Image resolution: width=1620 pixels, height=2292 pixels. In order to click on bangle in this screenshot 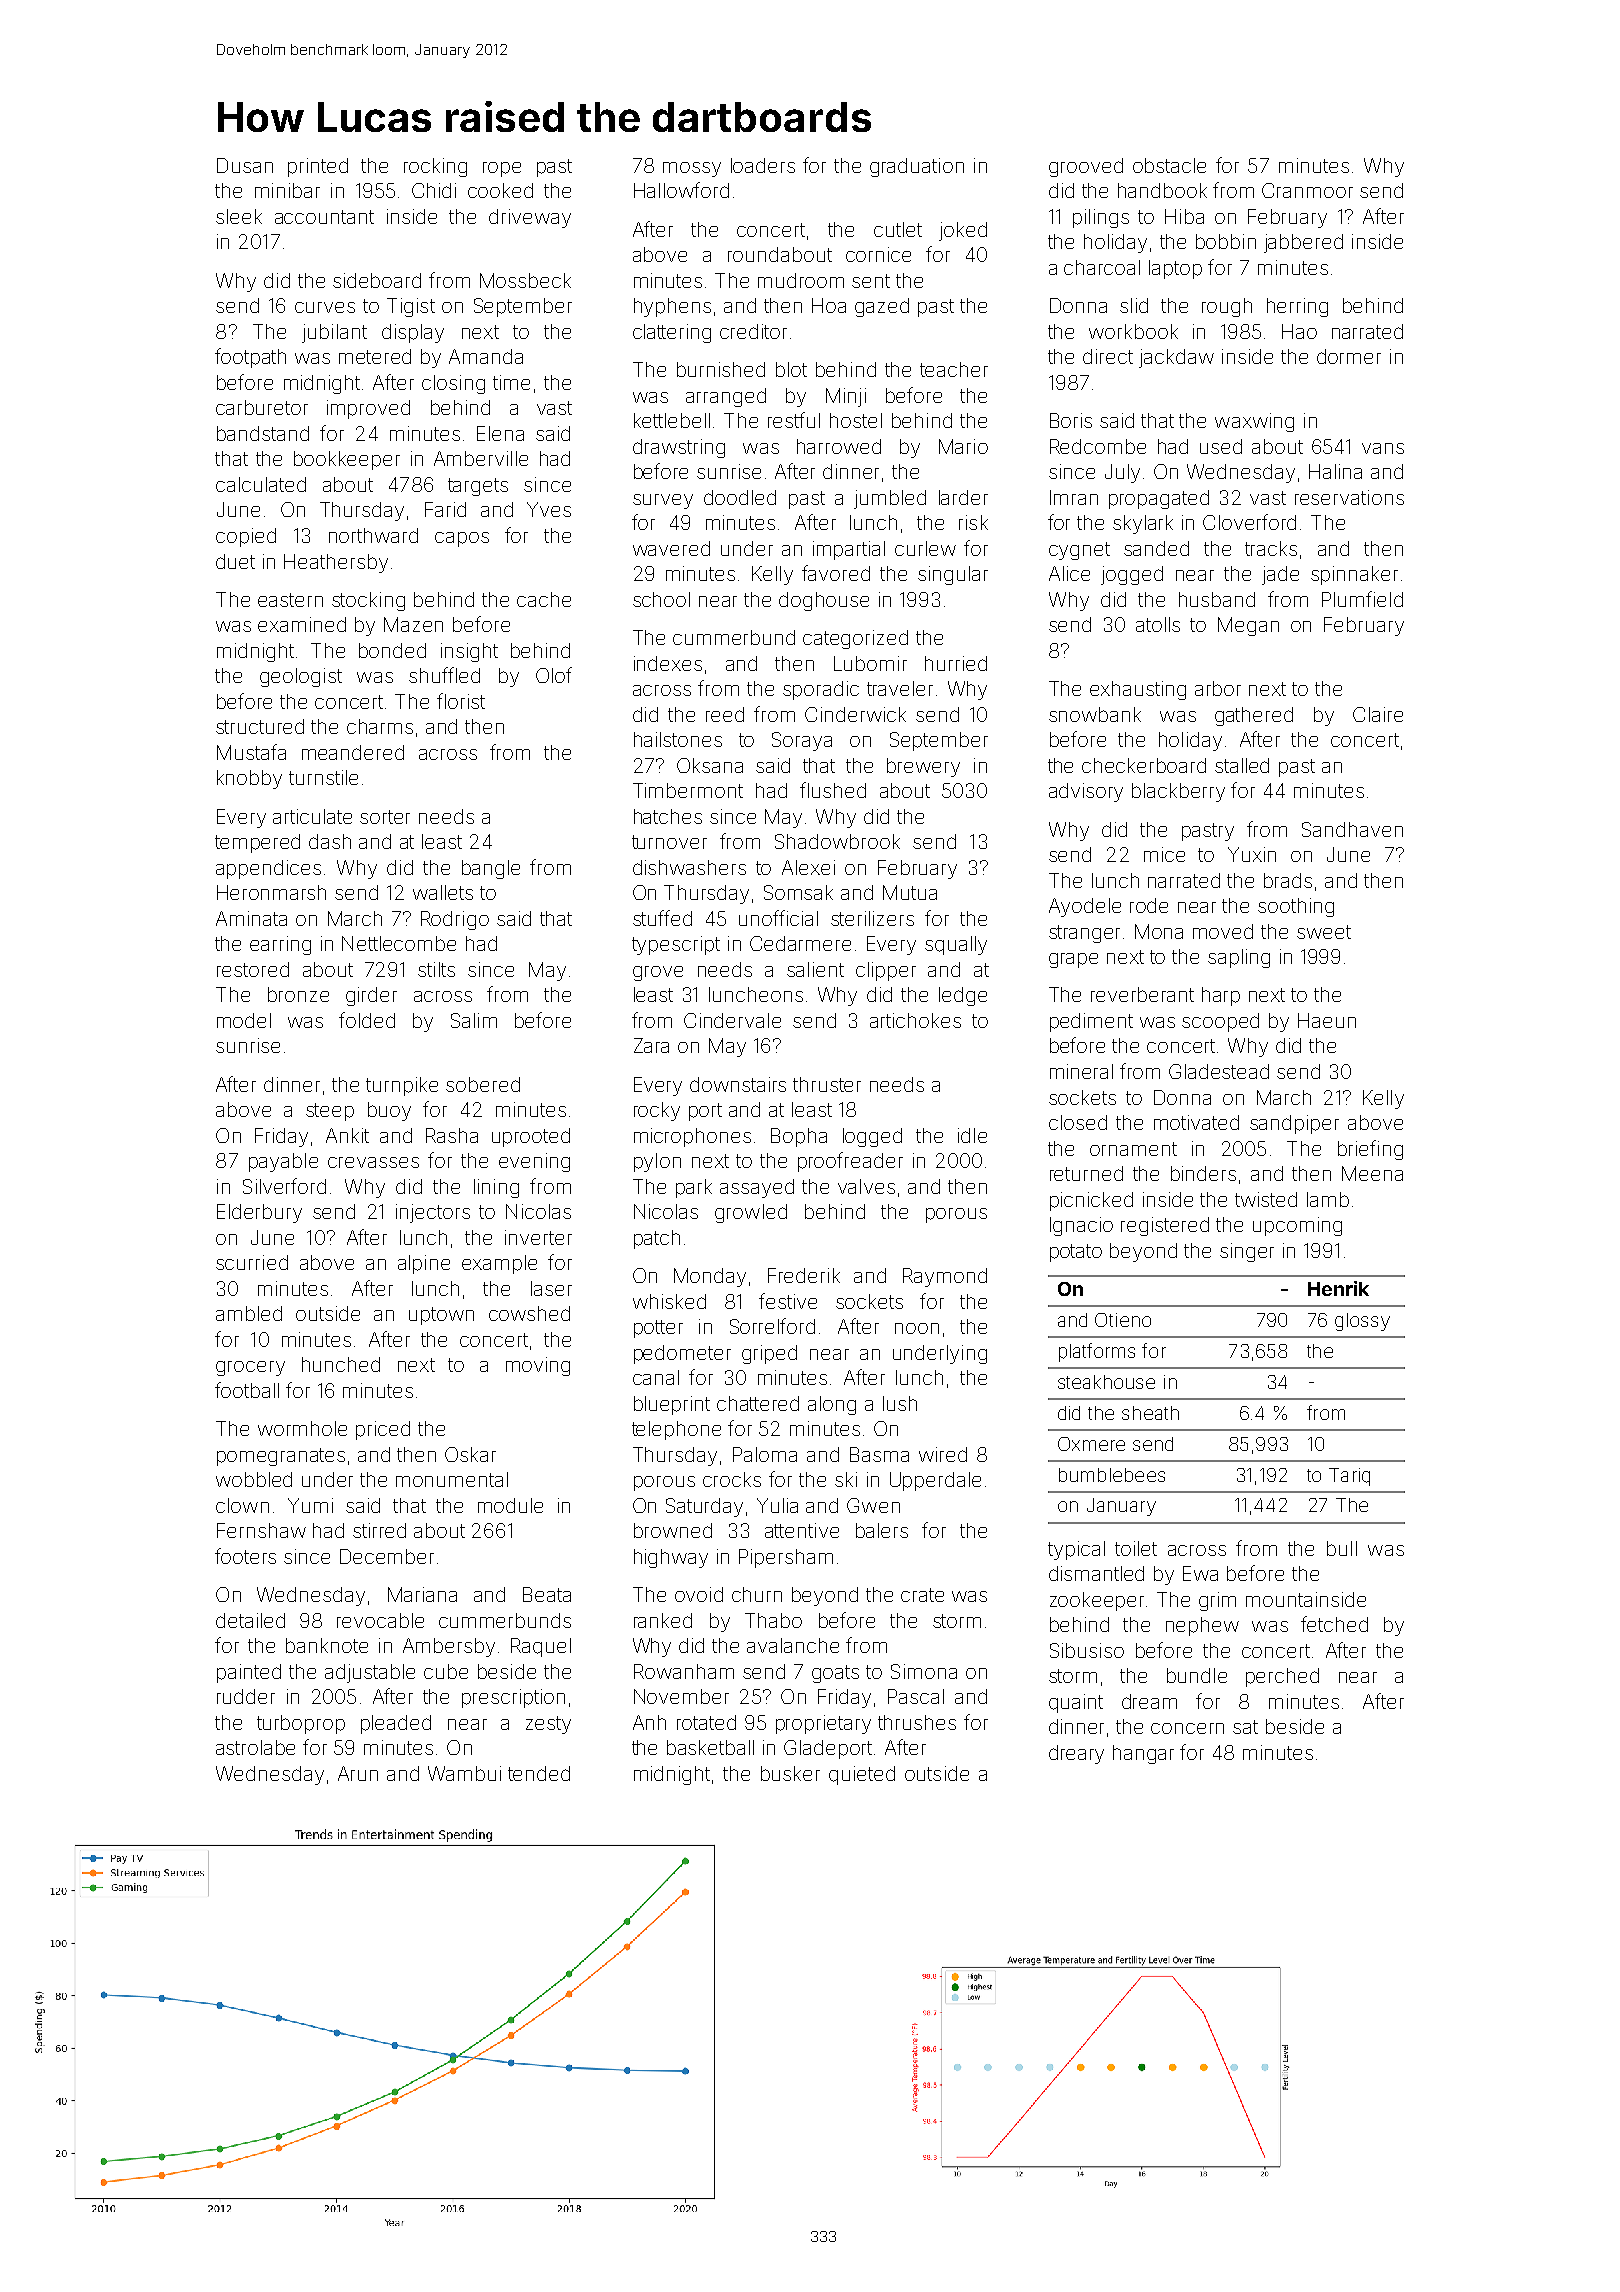, I will do `click(491, 869)`.
